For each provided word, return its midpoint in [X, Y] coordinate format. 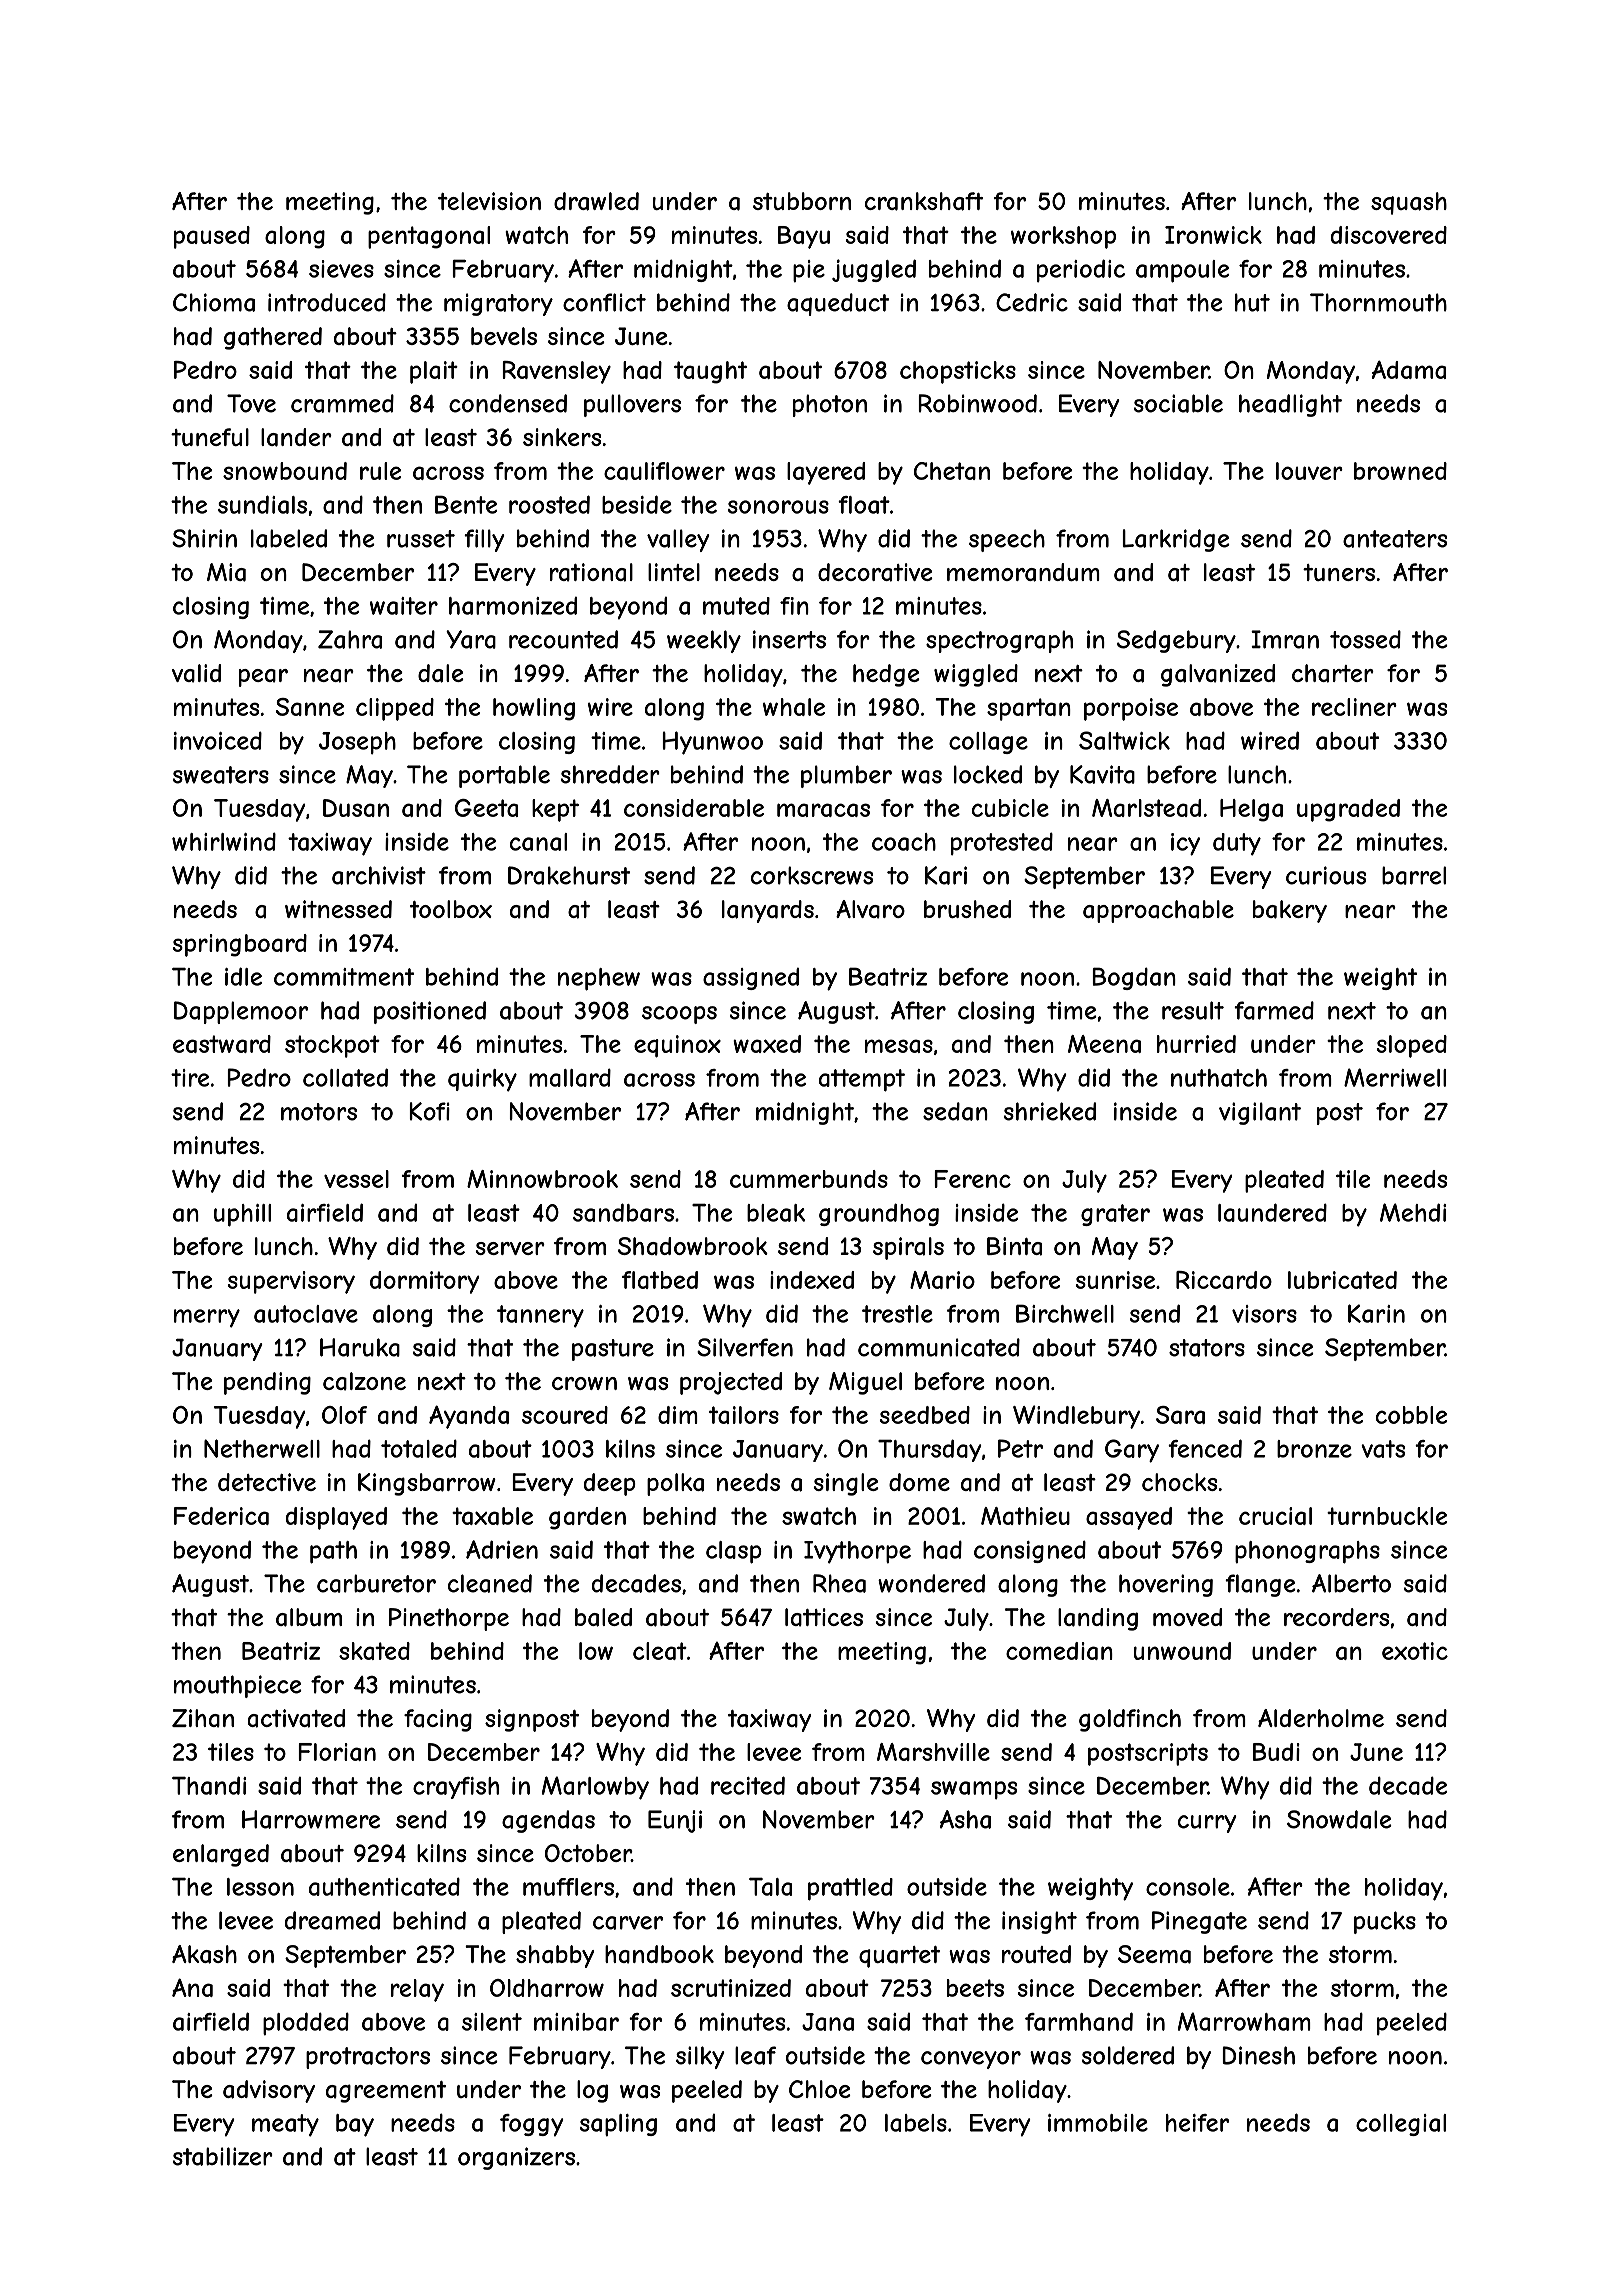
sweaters [221, 775]
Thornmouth [1378, 302]
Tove [251, 403]
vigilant [1260, 1113]
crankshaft [924, 201]
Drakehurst [569, 875]
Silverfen [745, 1347]
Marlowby [595, 1788]
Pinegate [1199, 1922]
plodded [306, 2023]
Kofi [429, 1111]
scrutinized [731, 1988]
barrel [1414, 875]
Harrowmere [311, 1819]
